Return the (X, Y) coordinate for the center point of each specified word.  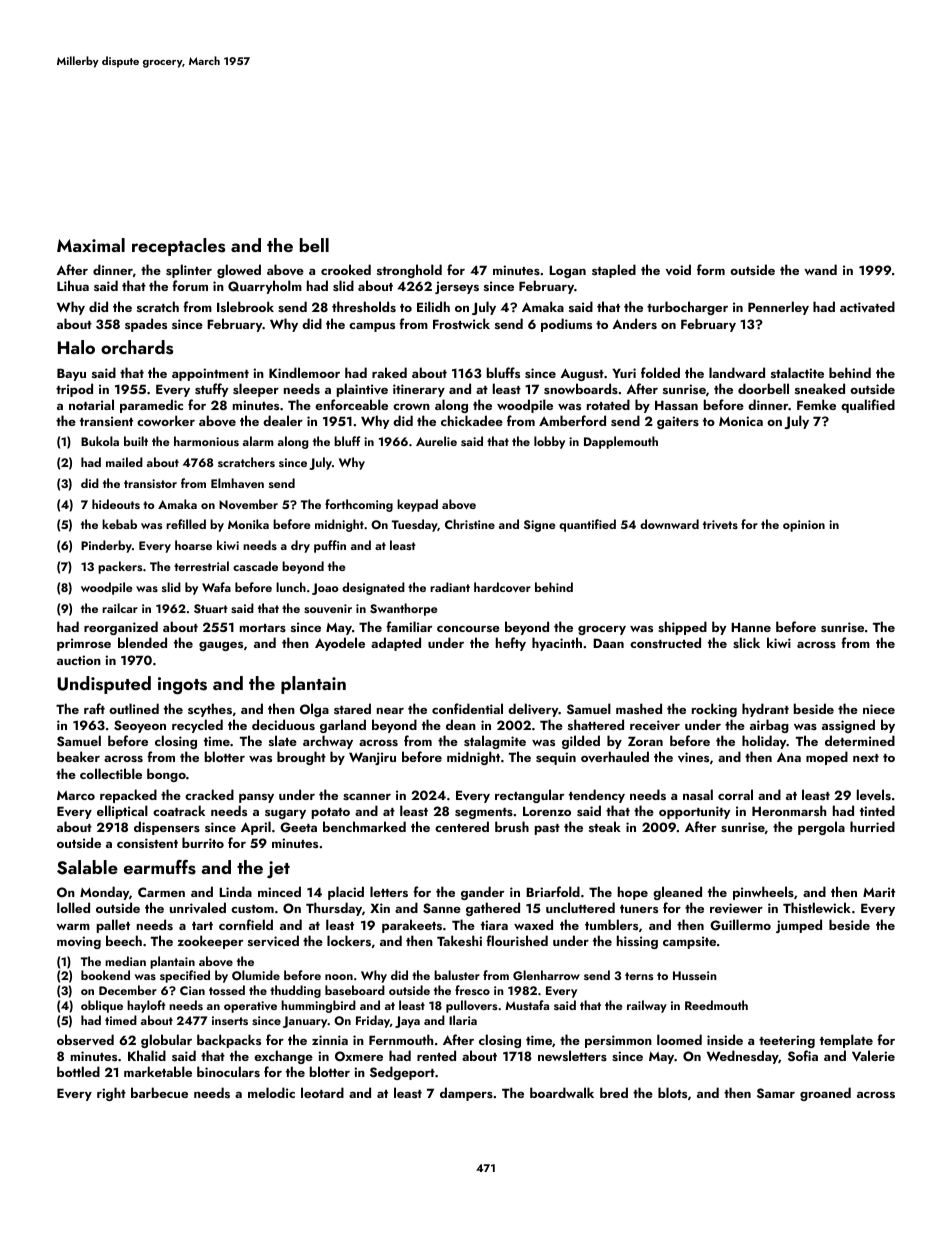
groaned (825, 1094)
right (111, 1094)
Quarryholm (265, 287)
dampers (466, 1094)
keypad (417, 505)
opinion (804, 526)
